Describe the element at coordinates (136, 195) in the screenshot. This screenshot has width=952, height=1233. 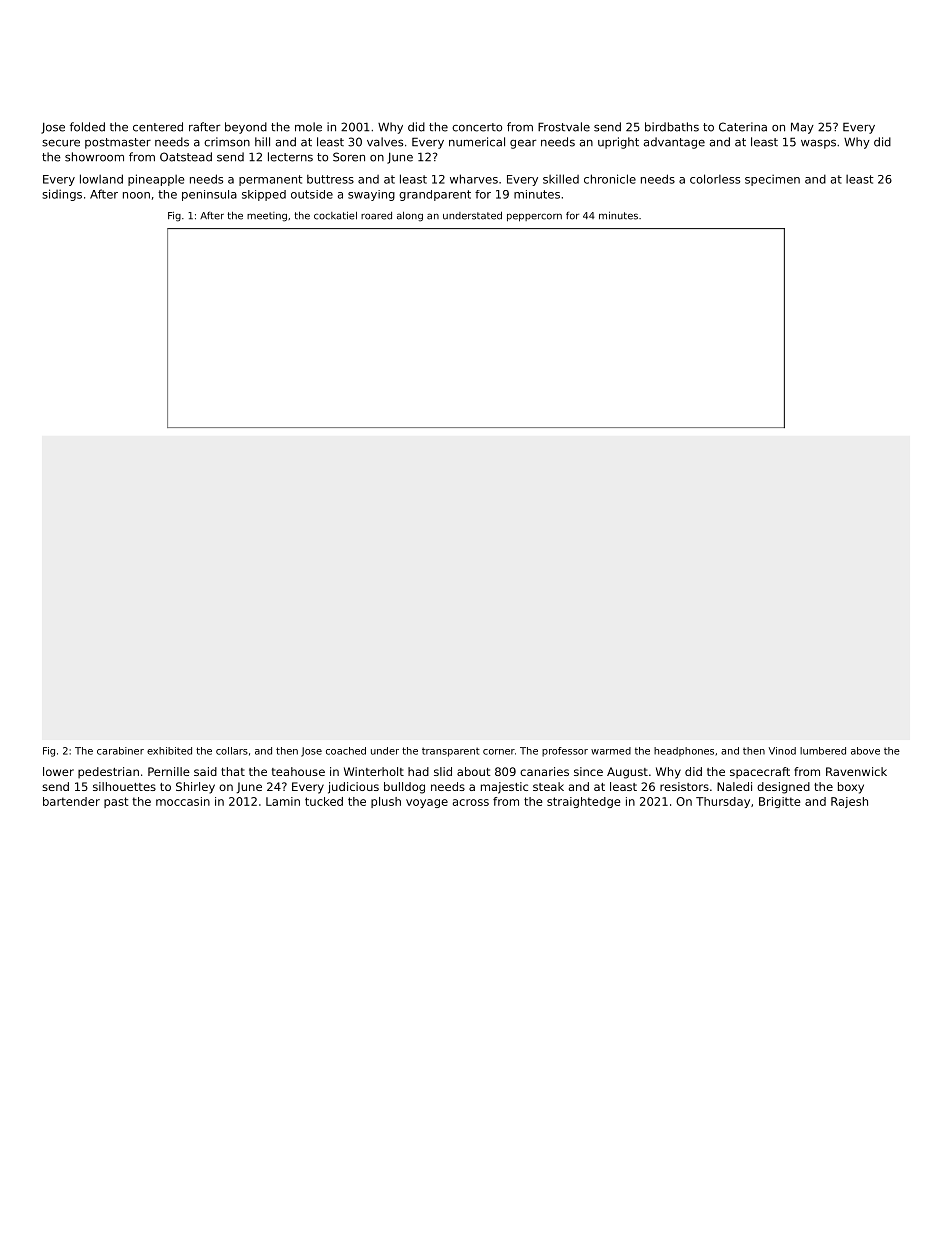
I see `noon` at that location.
